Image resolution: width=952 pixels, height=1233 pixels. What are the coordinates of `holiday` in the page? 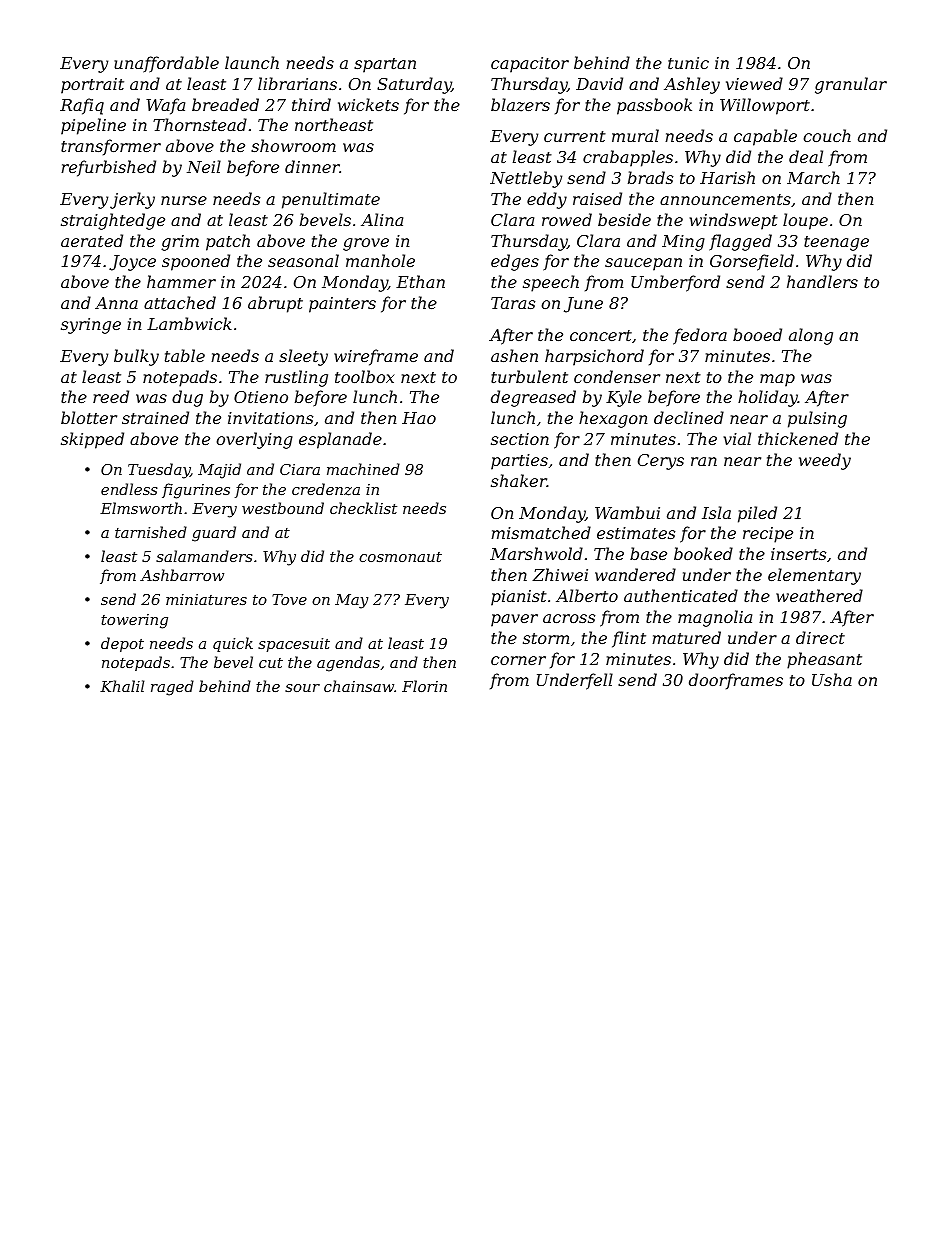 It's located at (768, 398).
